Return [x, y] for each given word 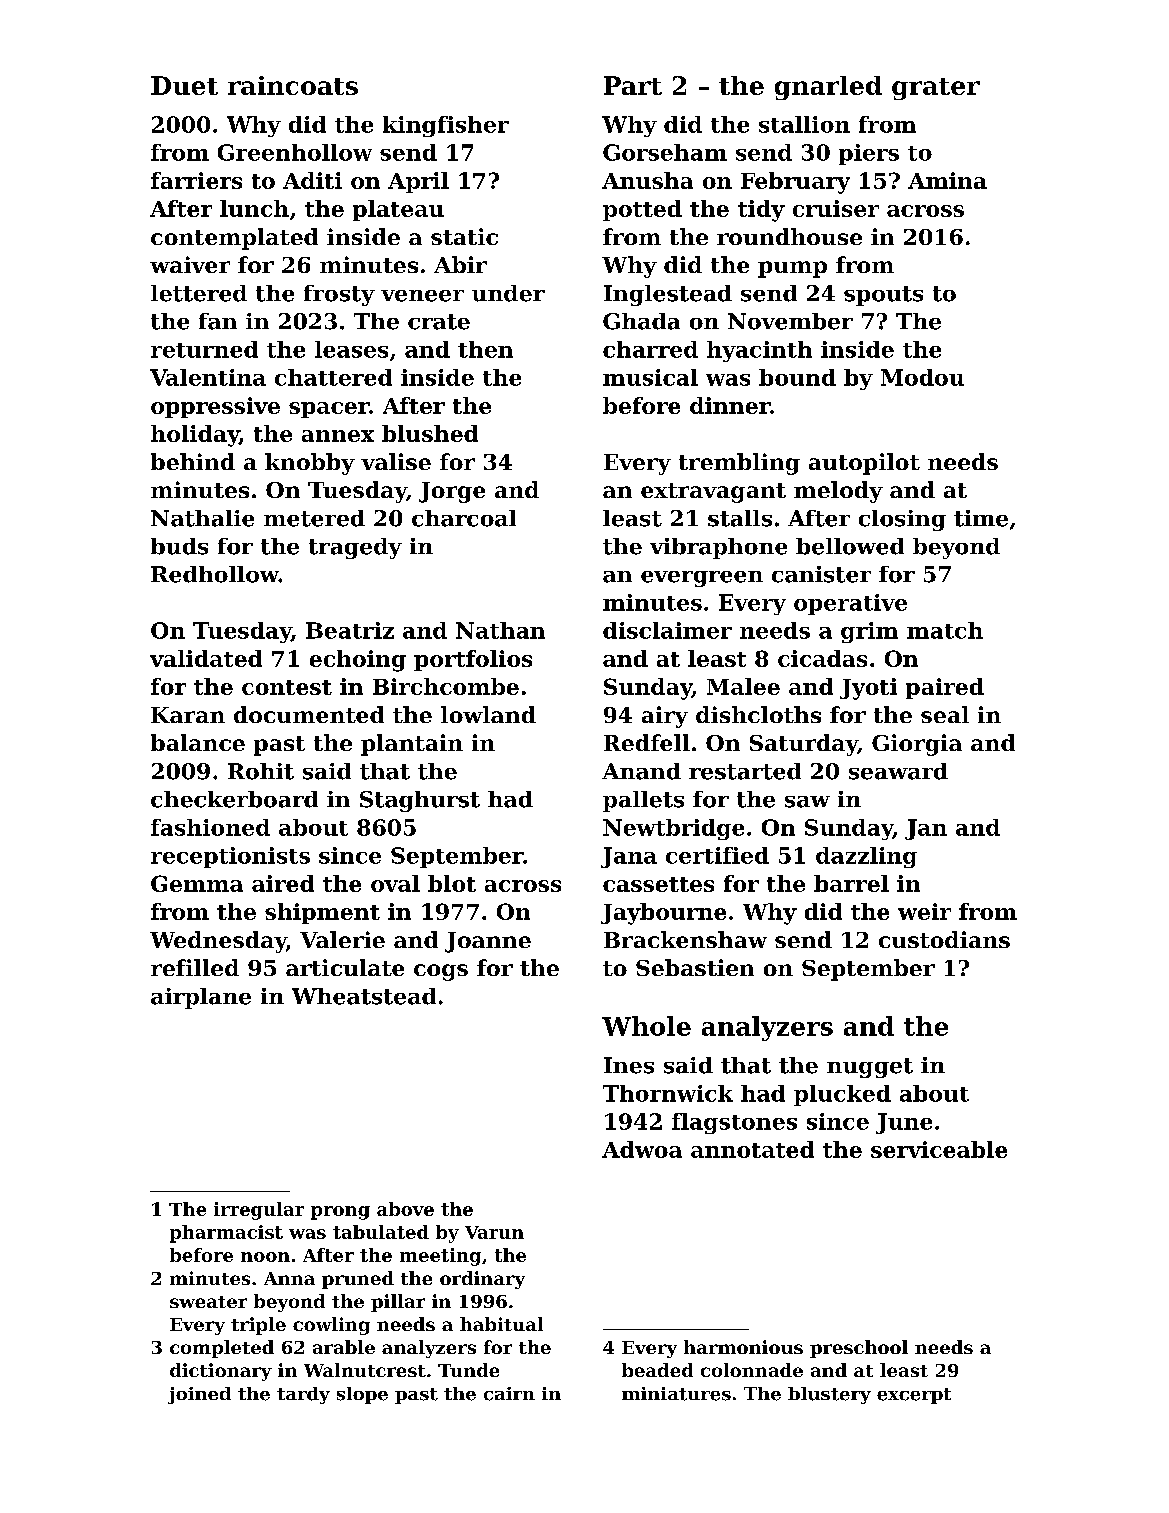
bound [797, 377]
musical [650, 377]
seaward [898, 771]
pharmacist [226, 1234]
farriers [196, 180]
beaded [657, 1370]
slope [362, 1395]
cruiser [836, 208]
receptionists [230, 857]
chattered [333, 377]
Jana [629, 857]
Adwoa [642, 1149]
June [904, 1123]
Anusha [647, 180]
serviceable [939, 1149]
